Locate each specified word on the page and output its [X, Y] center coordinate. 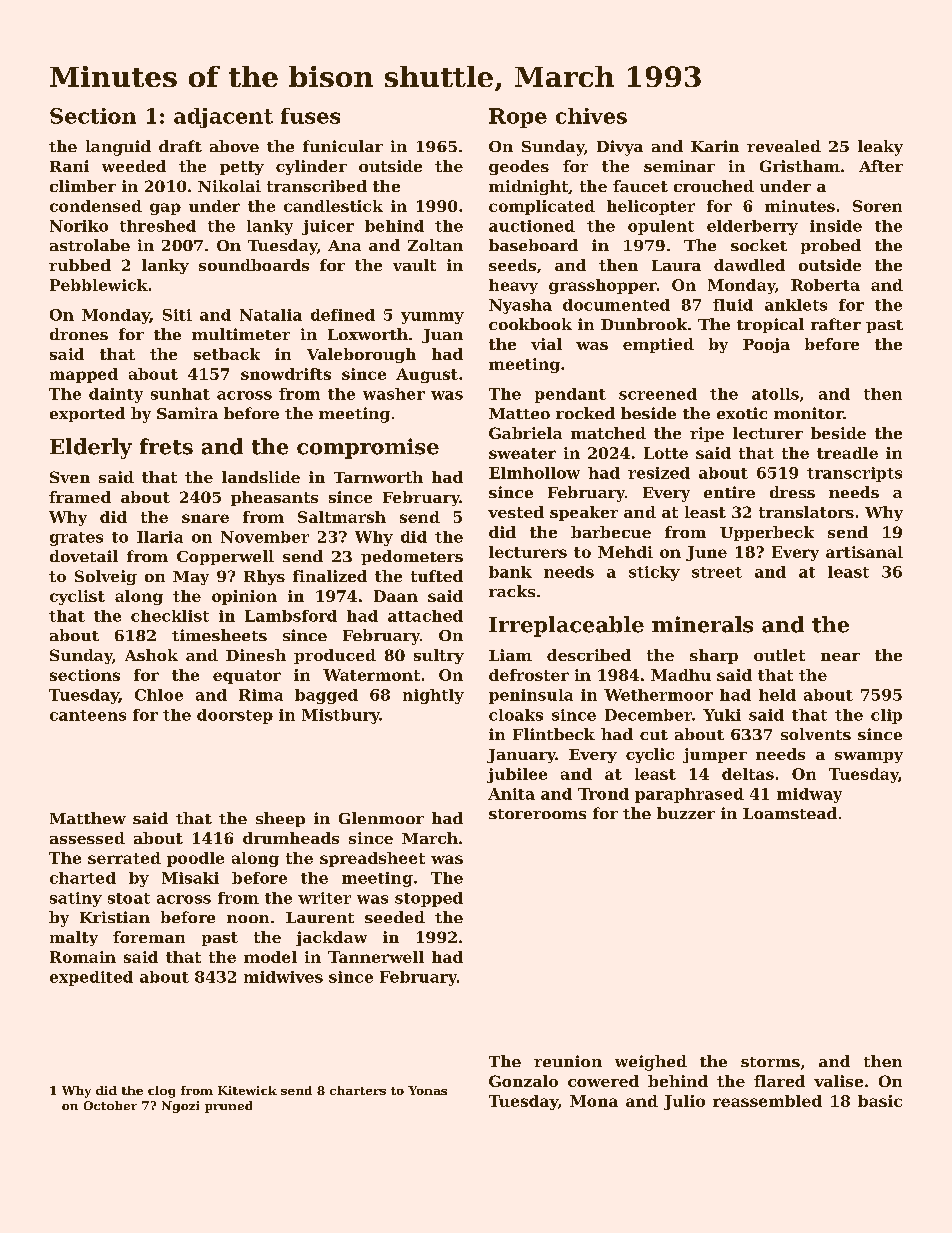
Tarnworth [378, 477]
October [110, 1105]
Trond [603, 794]
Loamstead [790, 813]
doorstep [235, 716]
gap [165, 209]
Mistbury [341, 716]
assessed [87, 838]
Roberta [825, 285]
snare [205, 518]
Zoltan [435, 245]
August [427, 375]
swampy [869, 757]
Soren [877, 206]
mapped [84, 375]
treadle [847, 453]
